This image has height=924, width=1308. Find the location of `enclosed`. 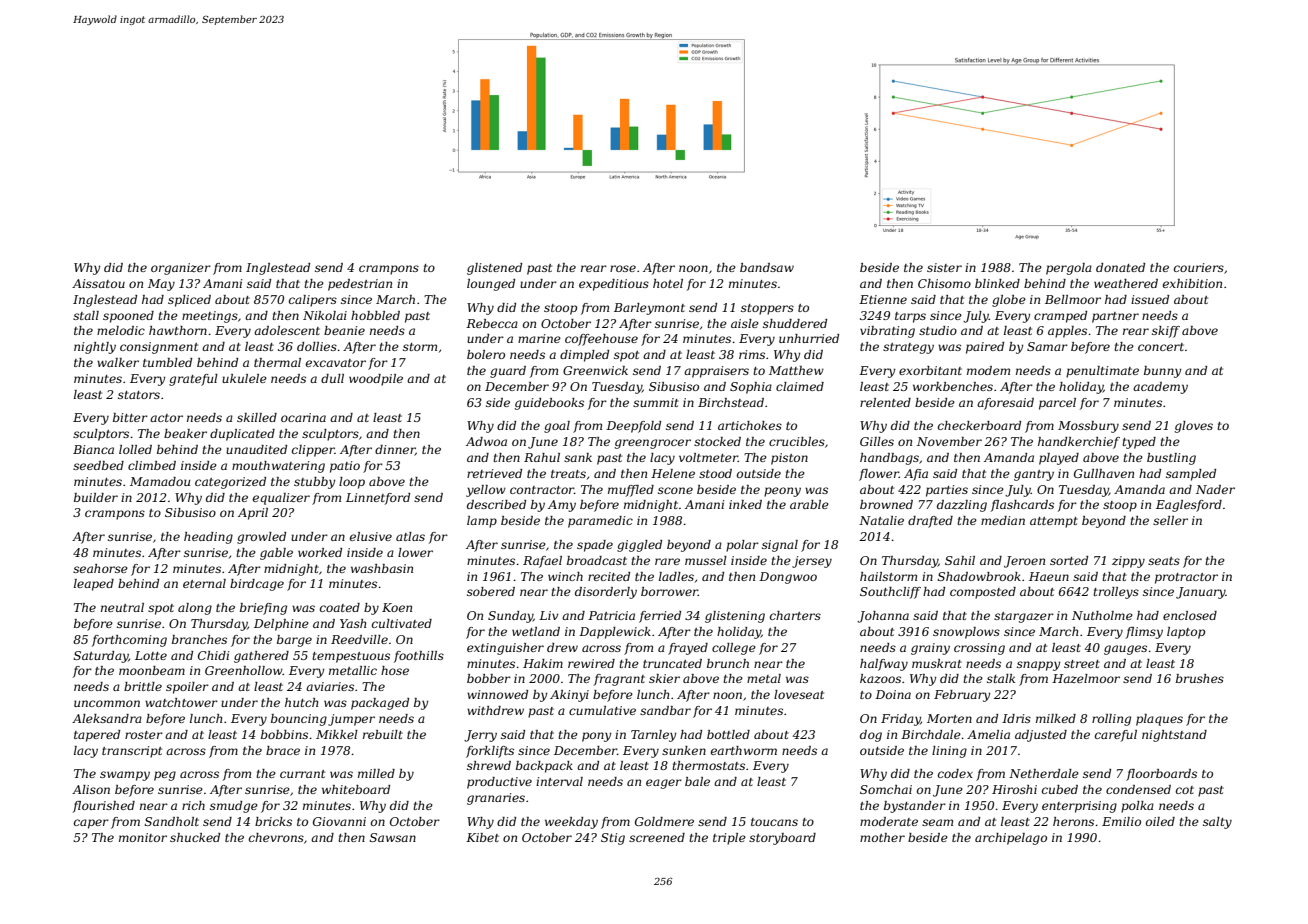

enclosed is located at coordinates (1190, 615).
